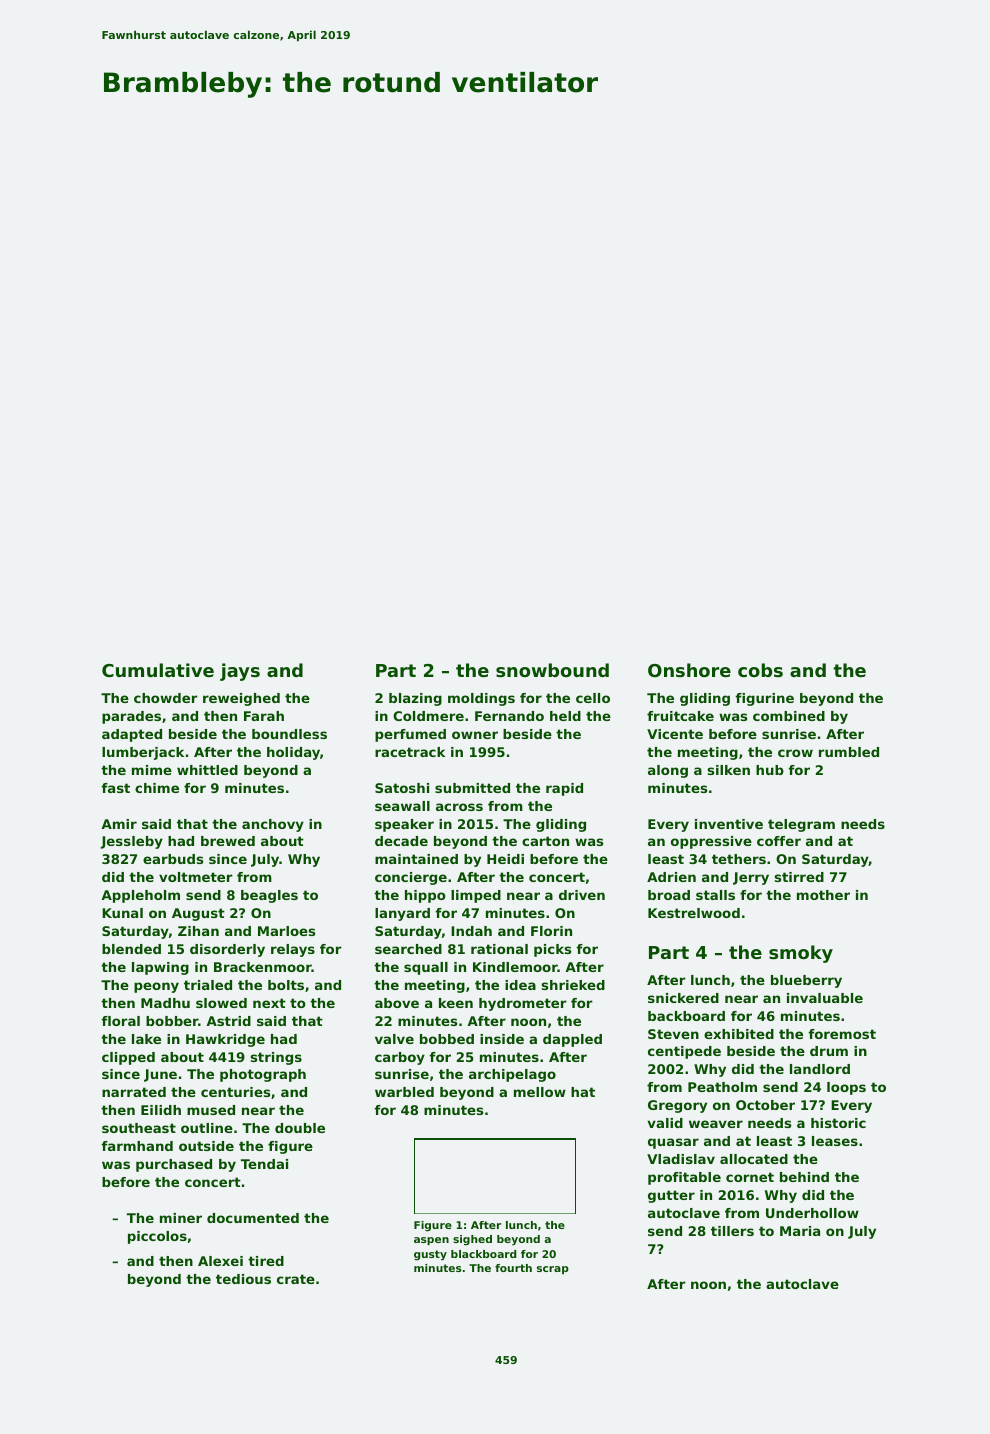  What do you see at coordinates (801, 825) in the page?
I see `telegram` at bounding box center [801, 825].
